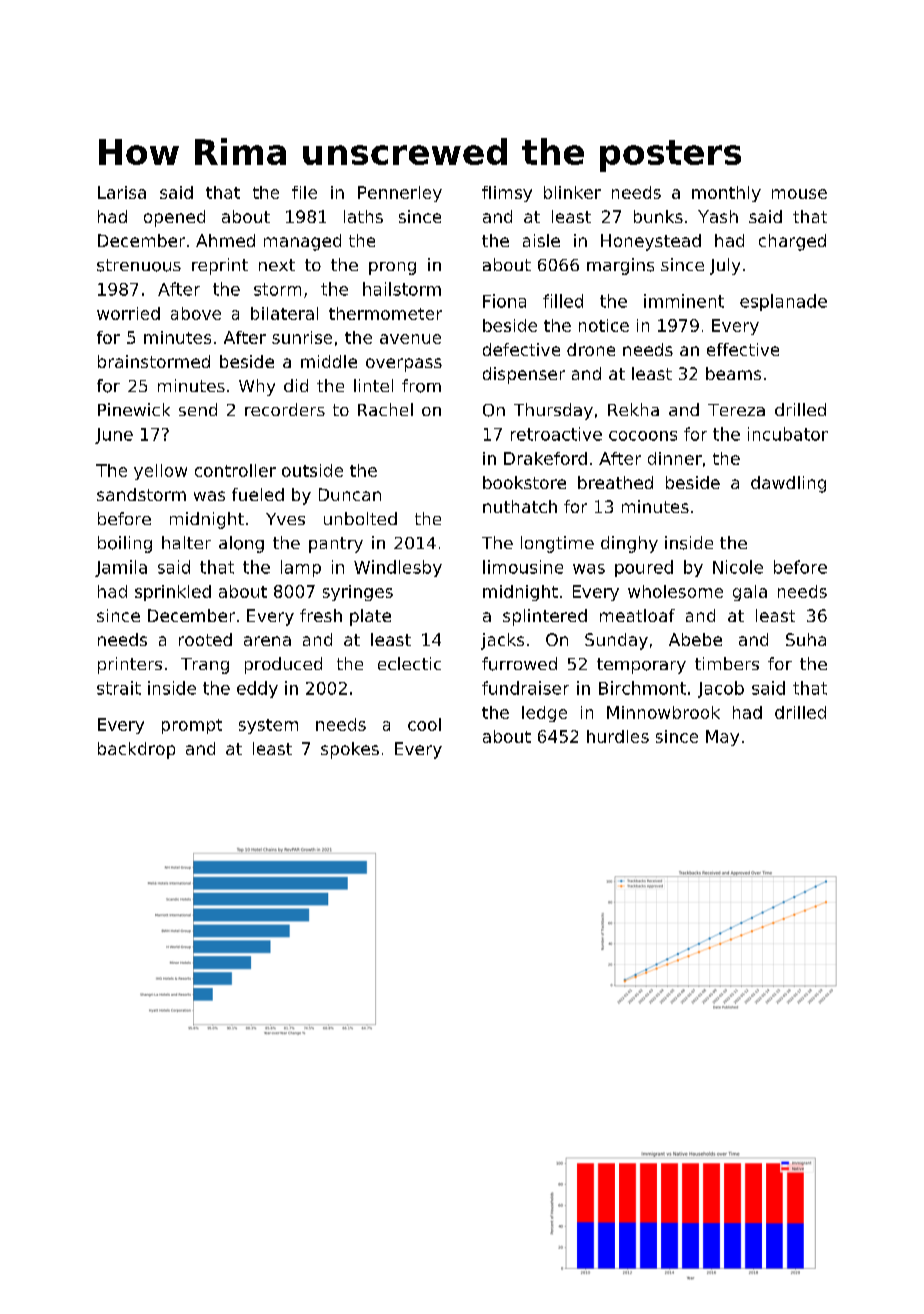 The width and height of the screenshot is (924, 1314). What do you see at coordinates (726, 194) in the screenshot?
I see `monthly` at bounding box center [726, 194].
